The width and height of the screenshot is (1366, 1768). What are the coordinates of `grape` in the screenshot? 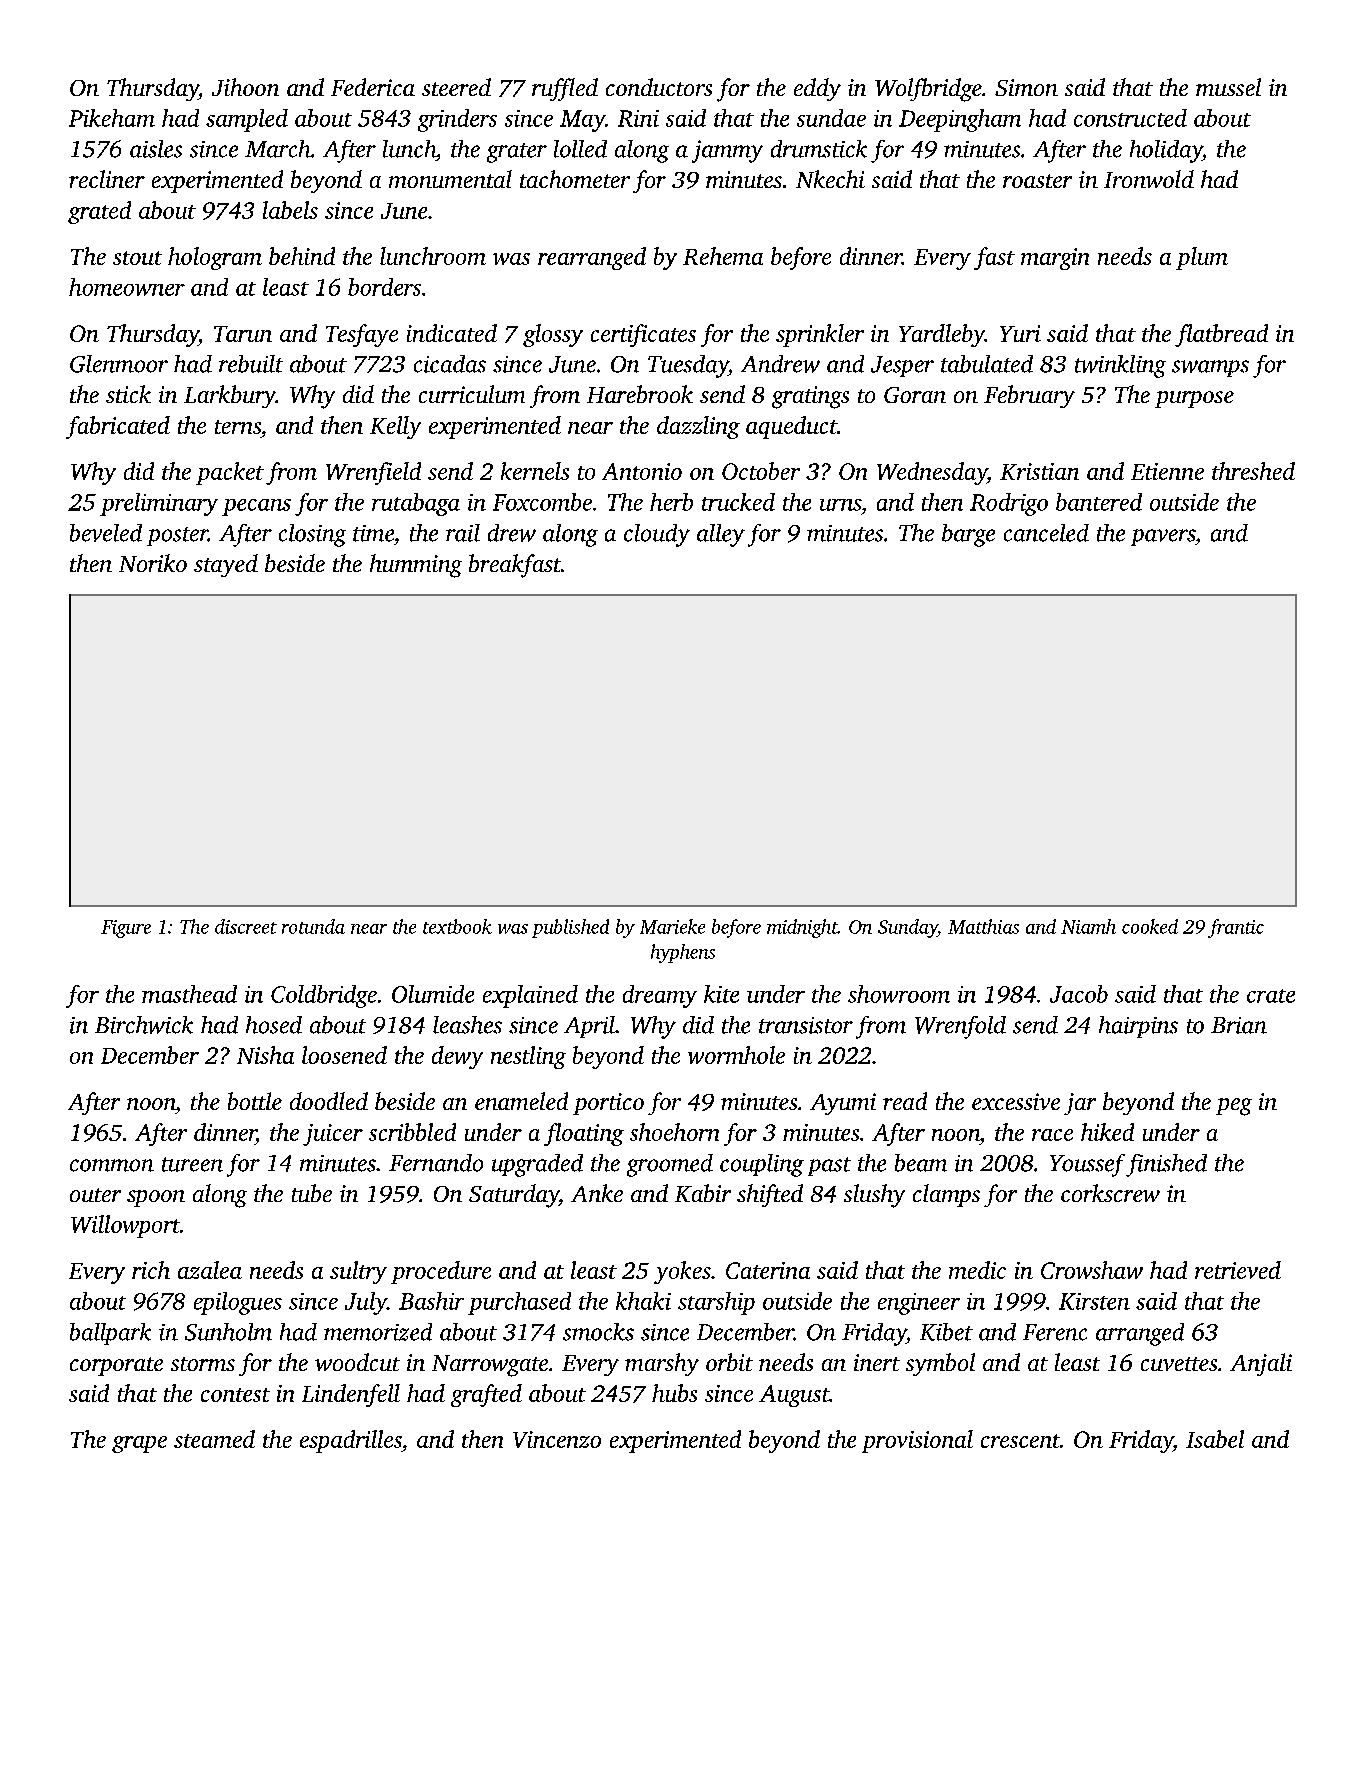 It's located at (139, 1444).
